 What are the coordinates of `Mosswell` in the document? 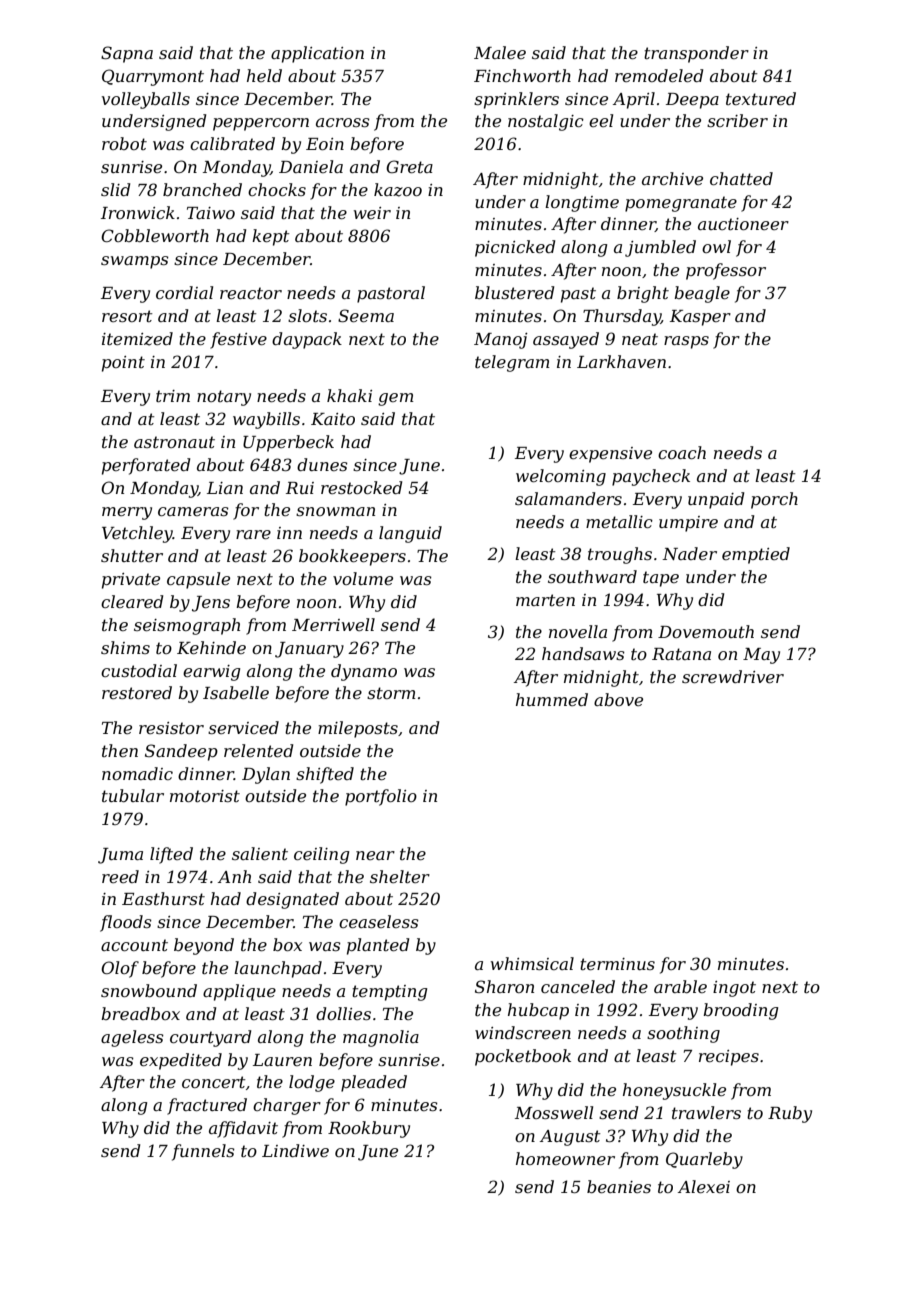 It's located at (554, 1112).
